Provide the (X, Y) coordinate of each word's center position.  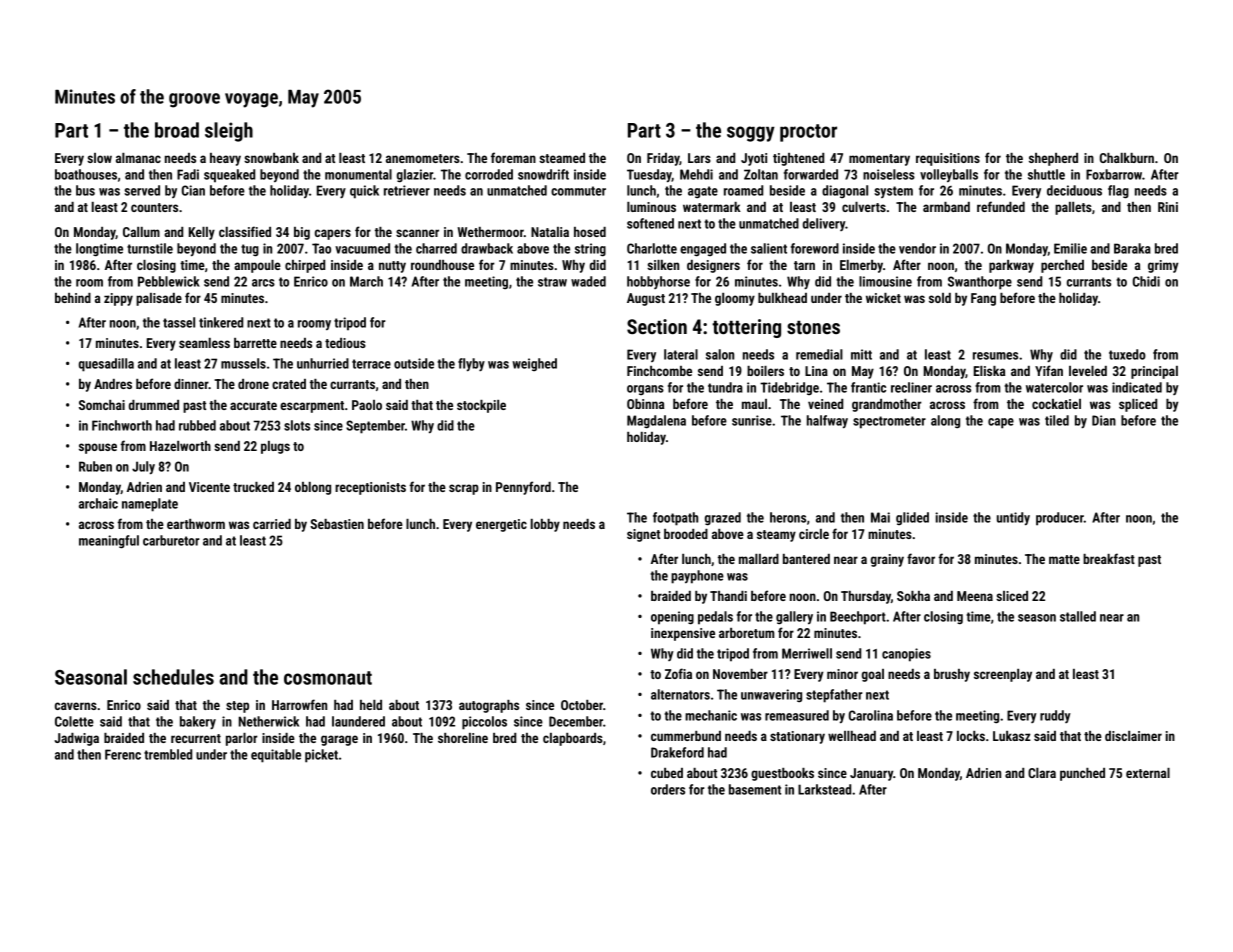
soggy (751, 134)
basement (755, 789)
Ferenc (123, 754)
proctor (808, 133)
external (1148, 773)
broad (177, 130)
